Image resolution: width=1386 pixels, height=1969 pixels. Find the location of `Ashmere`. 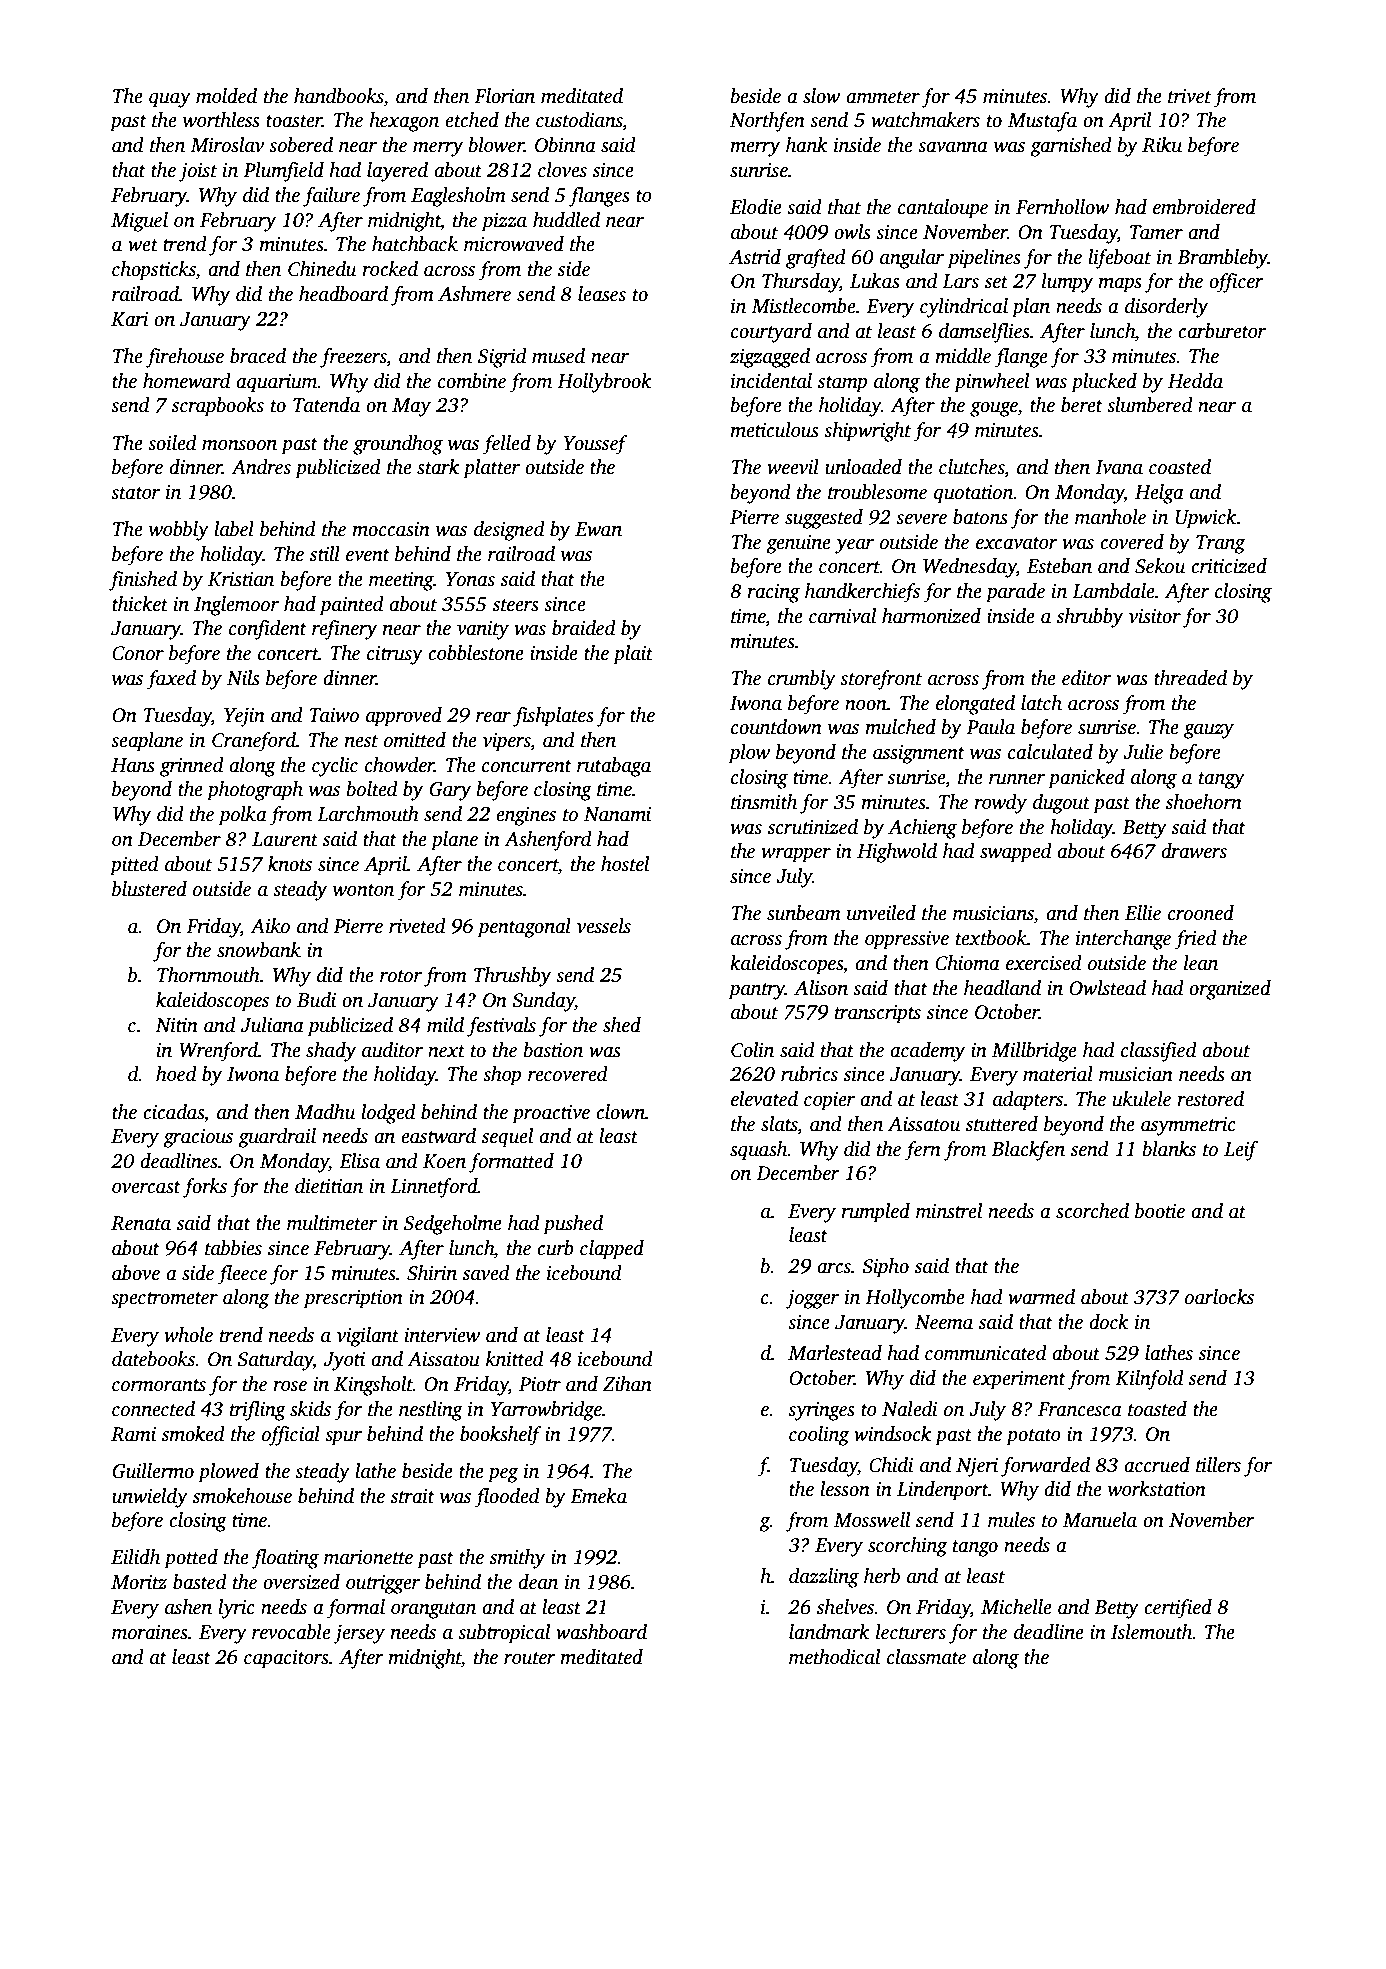

Ashmere is located at coordinates (474, 294).
